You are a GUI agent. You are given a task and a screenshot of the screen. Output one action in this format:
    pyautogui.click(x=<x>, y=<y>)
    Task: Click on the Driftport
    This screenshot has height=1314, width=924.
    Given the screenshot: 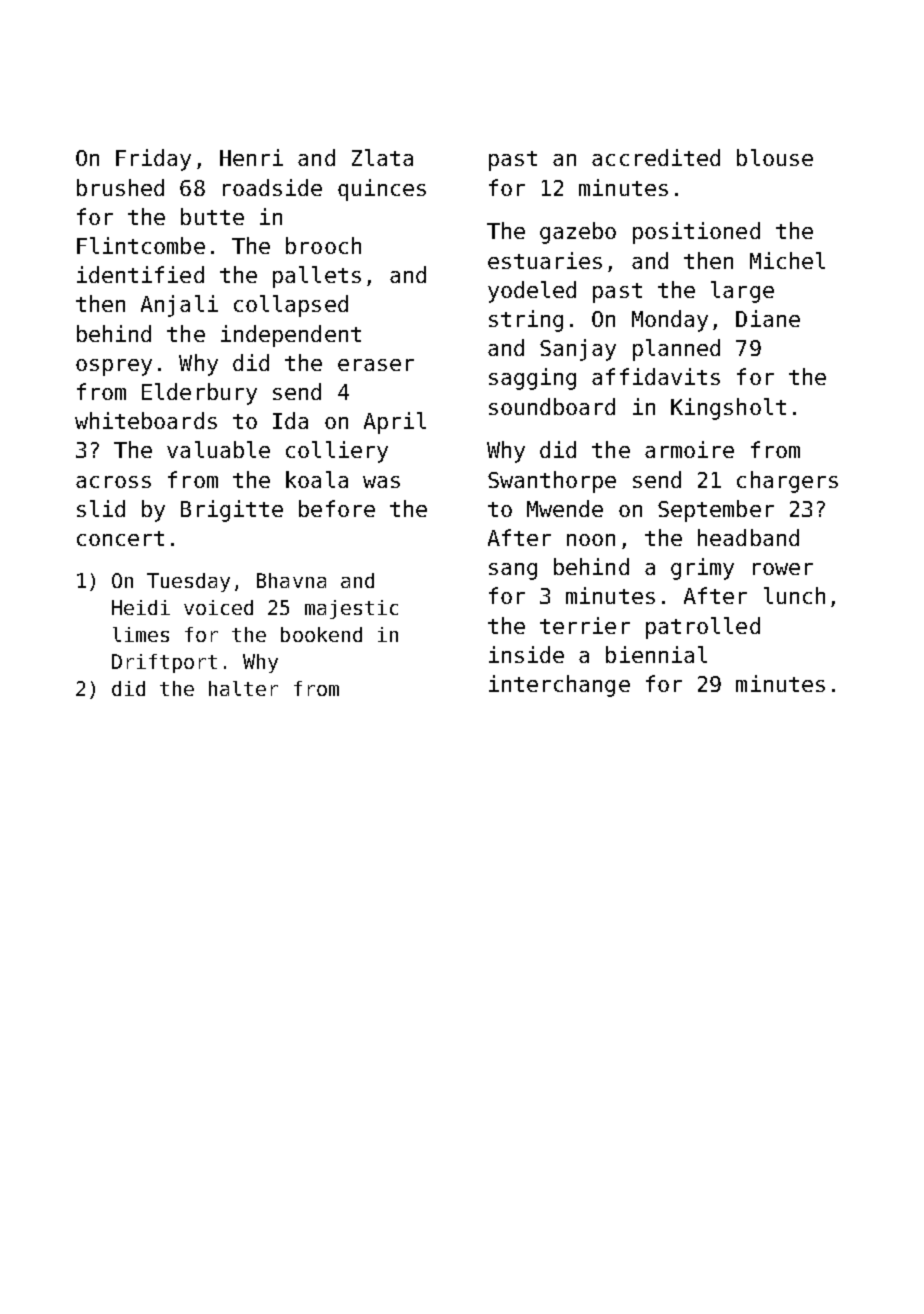 What is the action you would take?
    pyautogui.click(x=164, y=663)
